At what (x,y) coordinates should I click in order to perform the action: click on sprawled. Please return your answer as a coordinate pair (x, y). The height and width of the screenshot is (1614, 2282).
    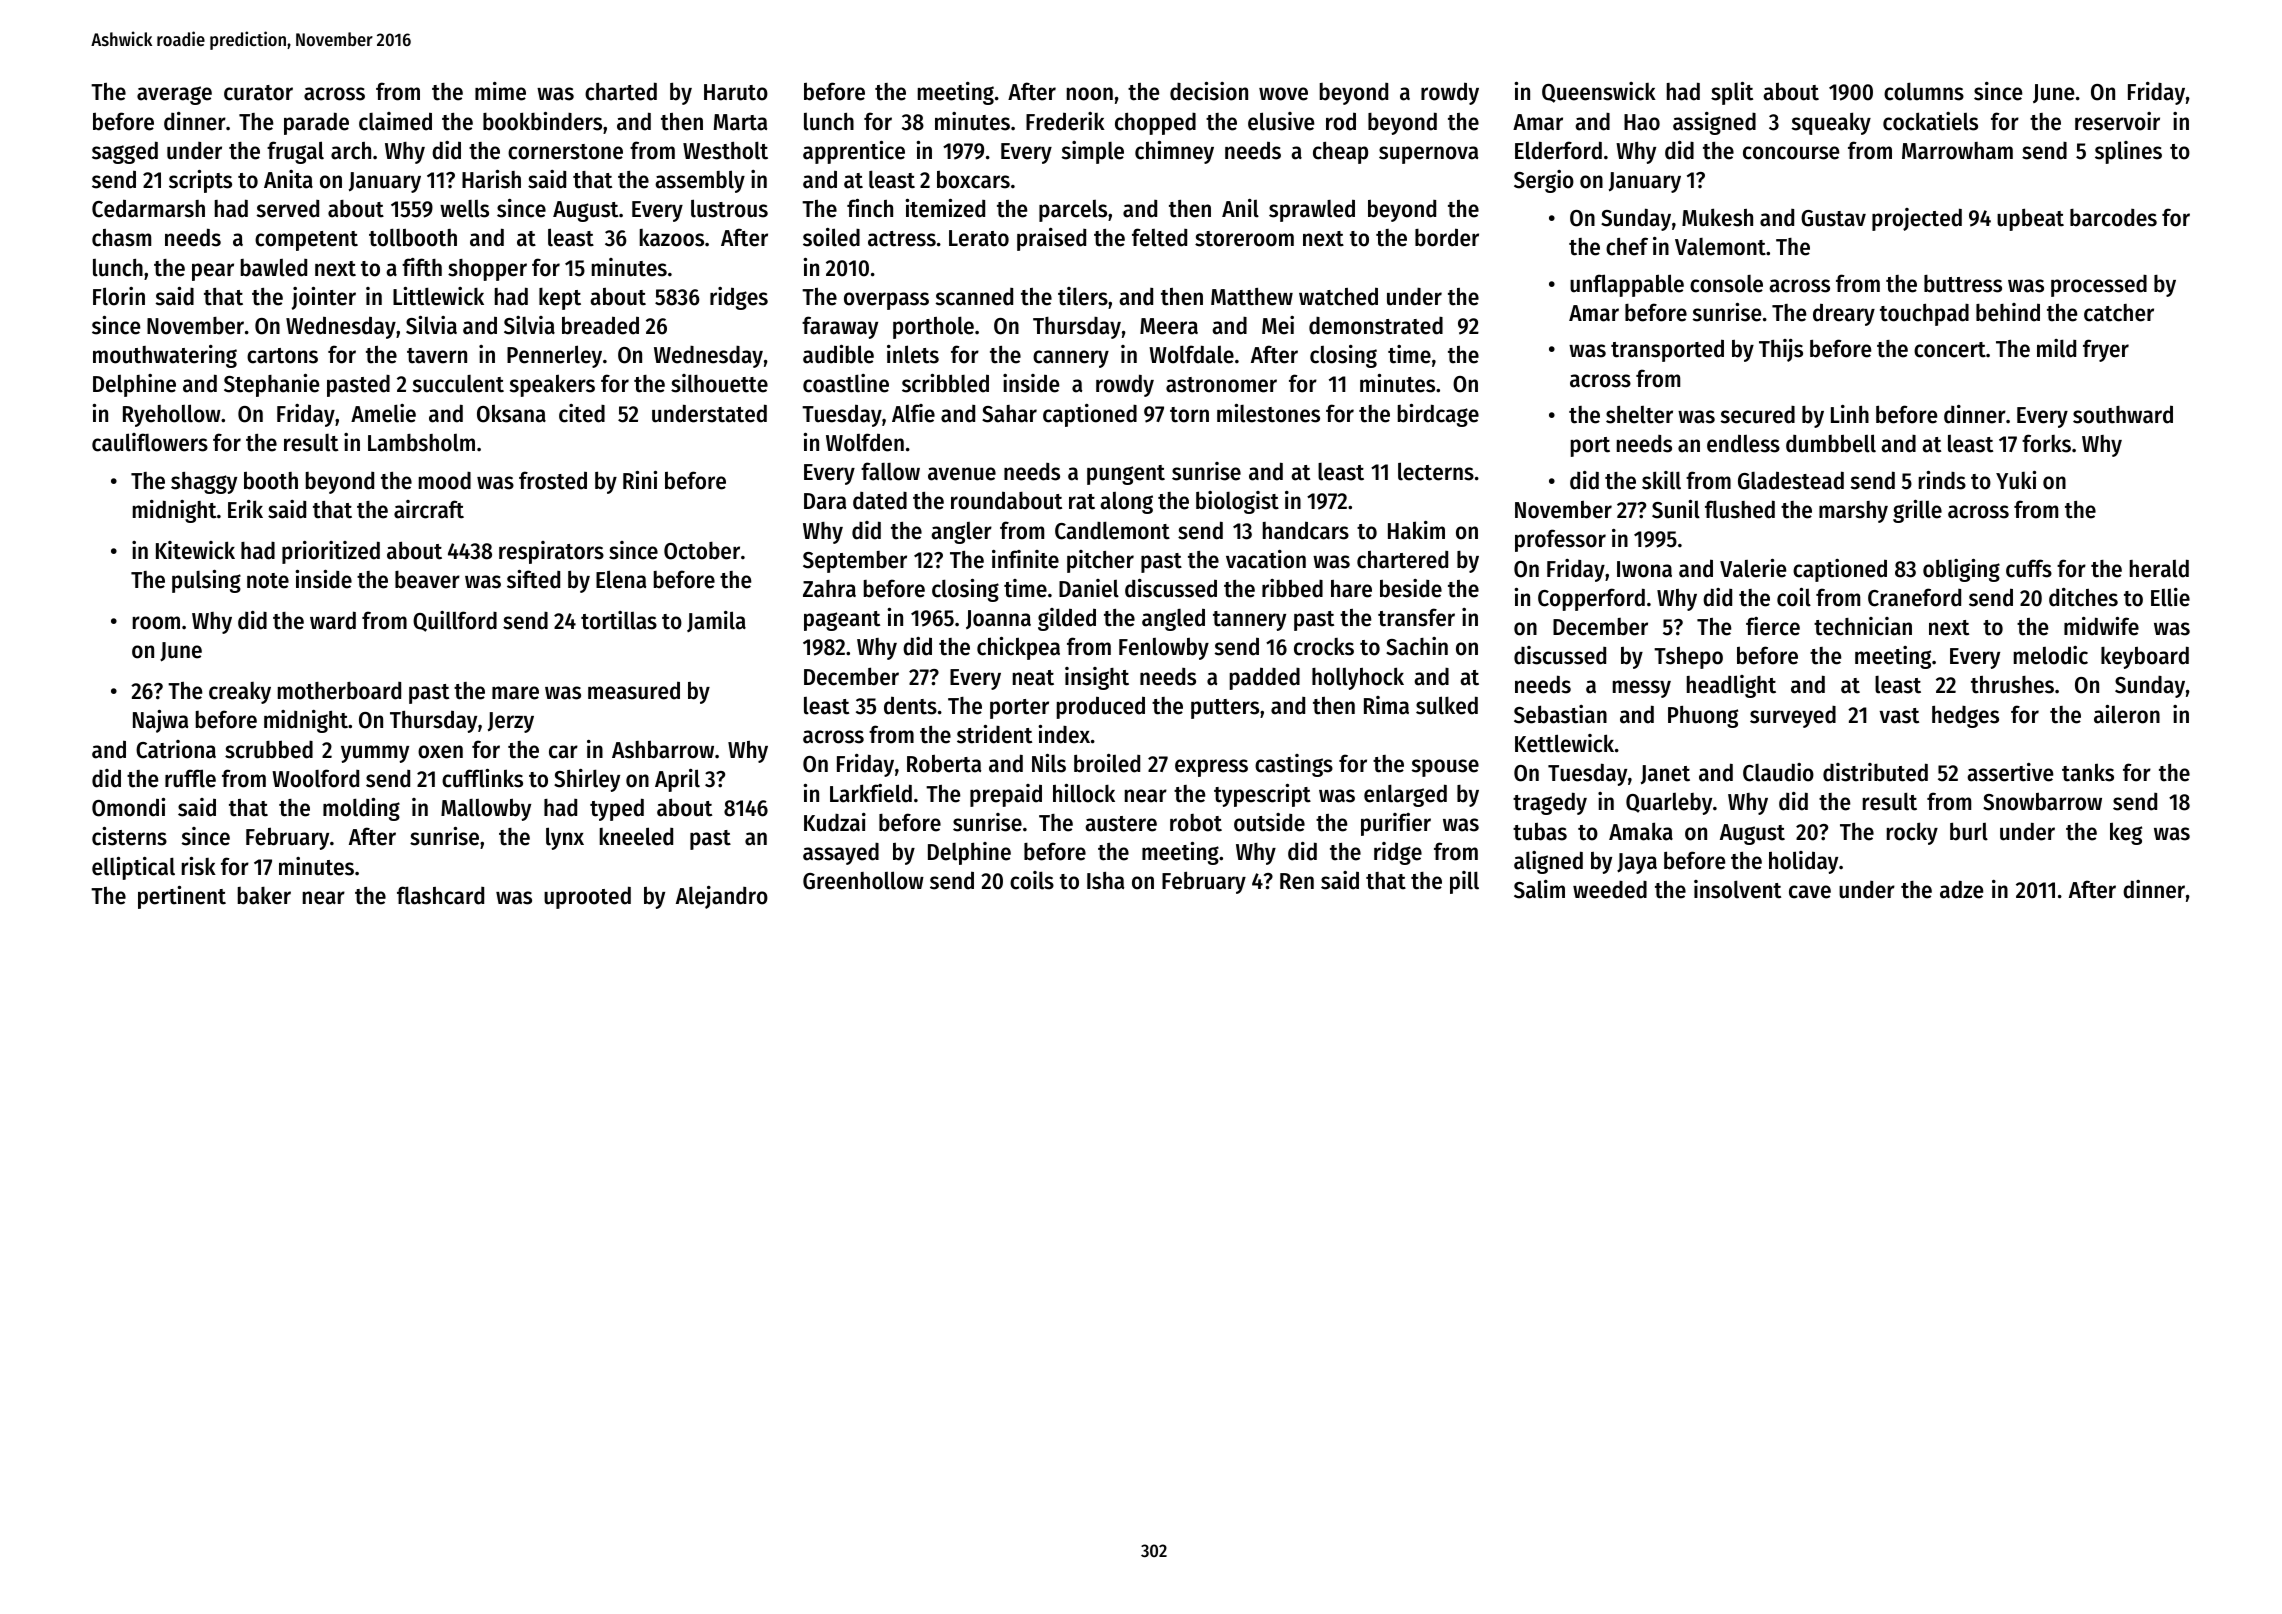
    Looking at the image, I should click on (1312, 210).
